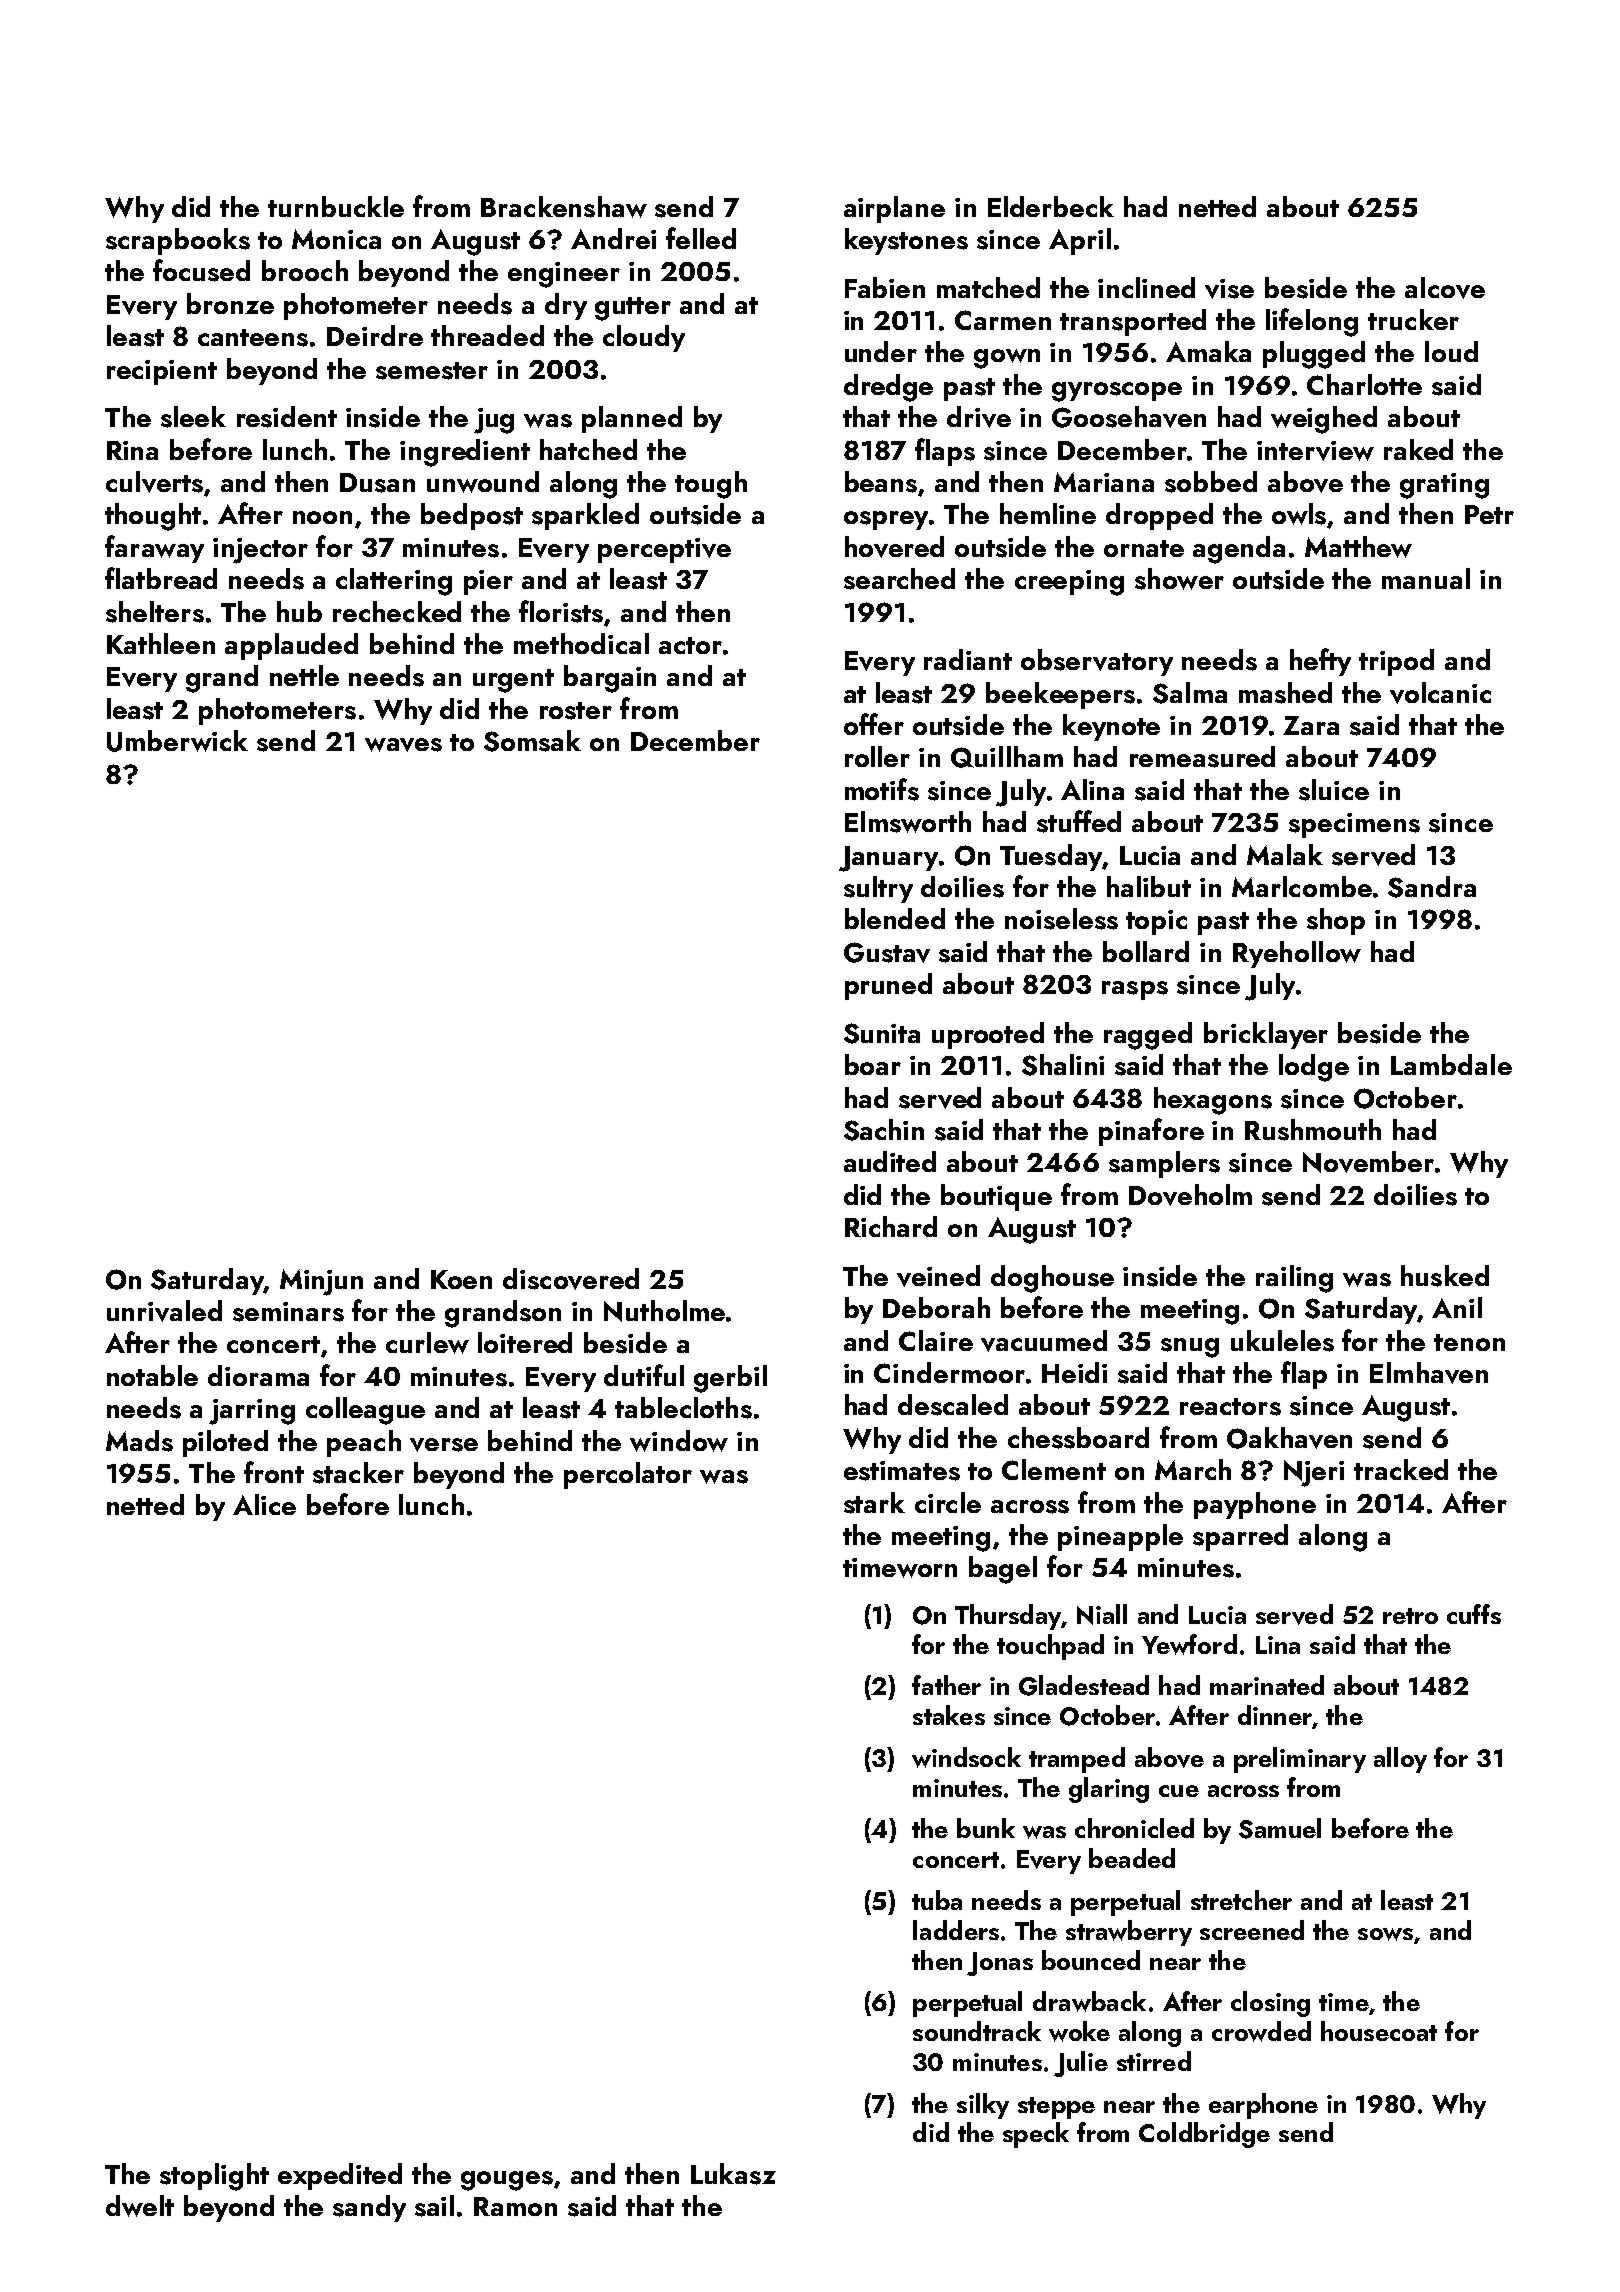  I want to click on scrapbooks, so click(178, 241).
